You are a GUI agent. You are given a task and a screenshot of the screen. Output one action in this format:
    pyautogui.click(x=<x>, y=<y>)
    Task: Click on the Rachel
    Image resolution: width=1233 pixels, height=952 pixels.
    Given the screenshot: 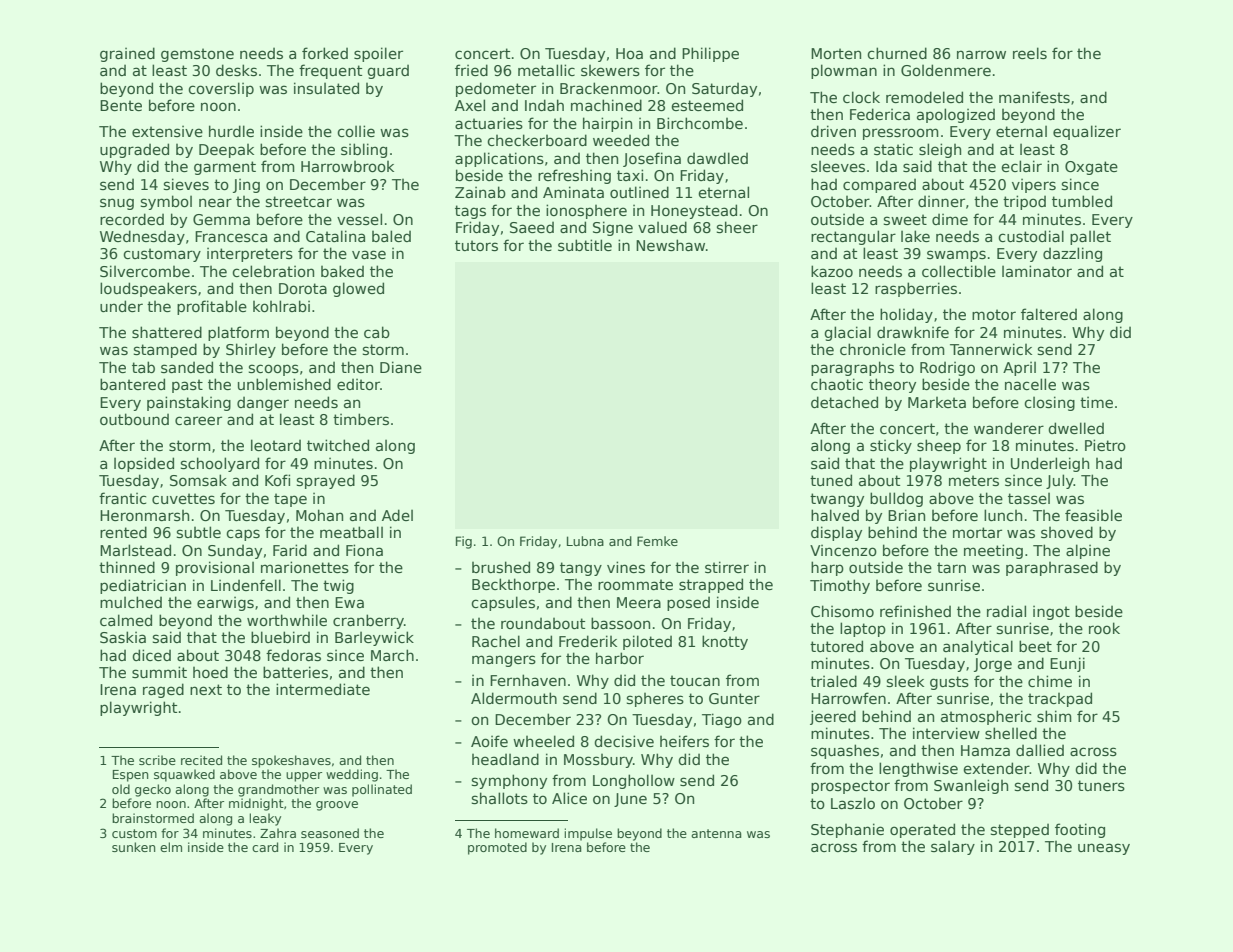 What is the action you would take?
    pyautogui.click(x=496, y=641)
